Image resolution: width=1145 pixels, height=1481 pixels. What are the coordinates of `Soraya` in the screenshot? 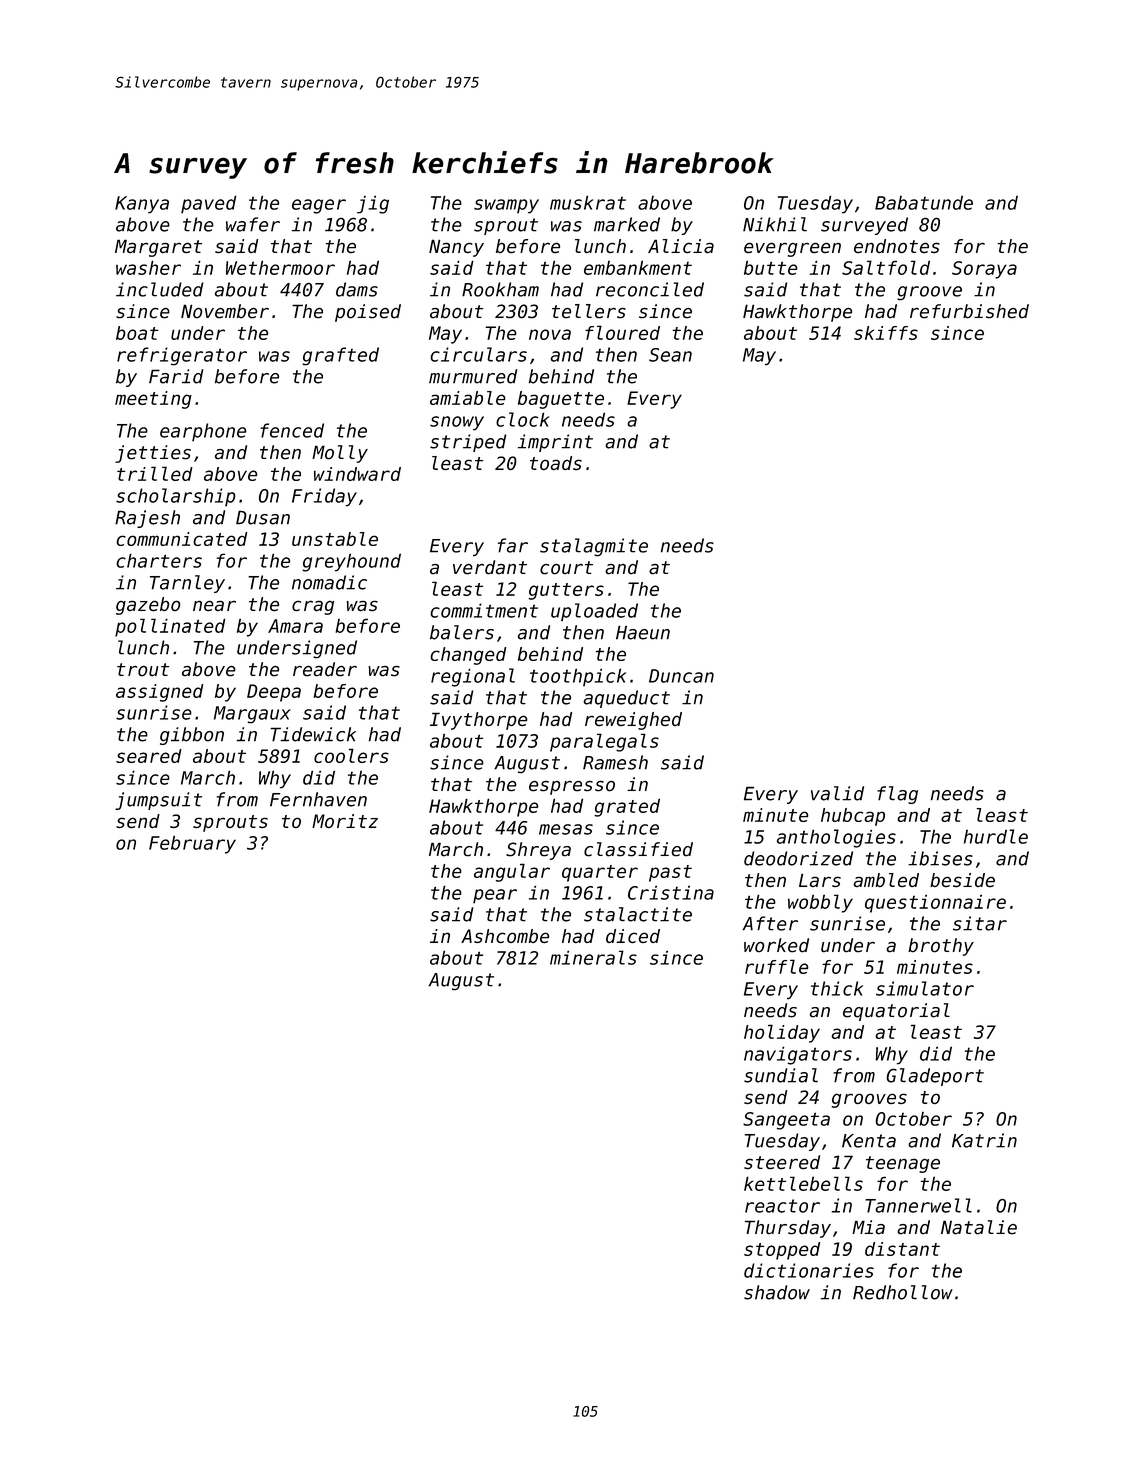 It's located at (984, 270).
